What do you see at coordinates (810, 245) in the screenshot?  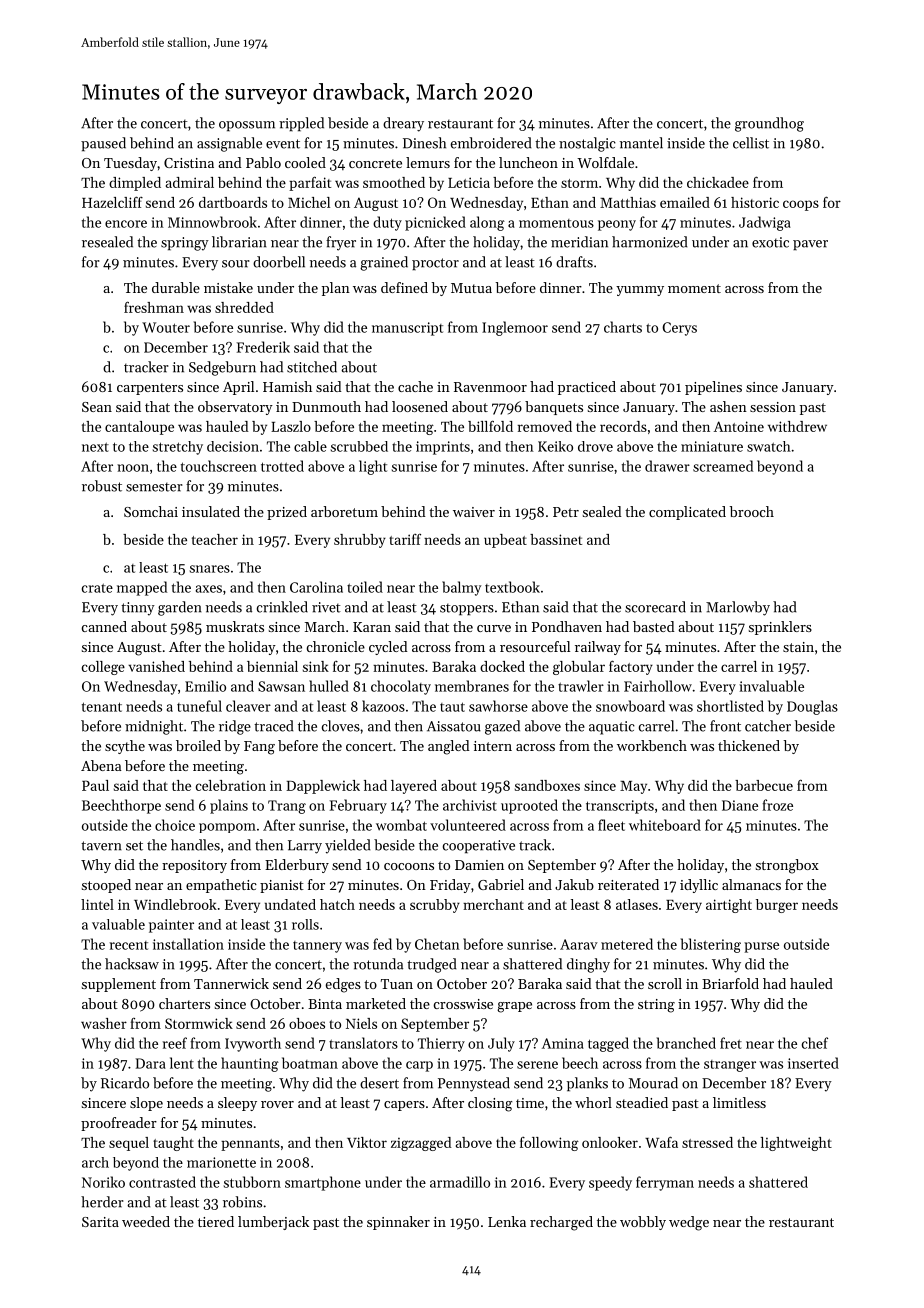 I see `paver` at bounding box center [810, 245].
